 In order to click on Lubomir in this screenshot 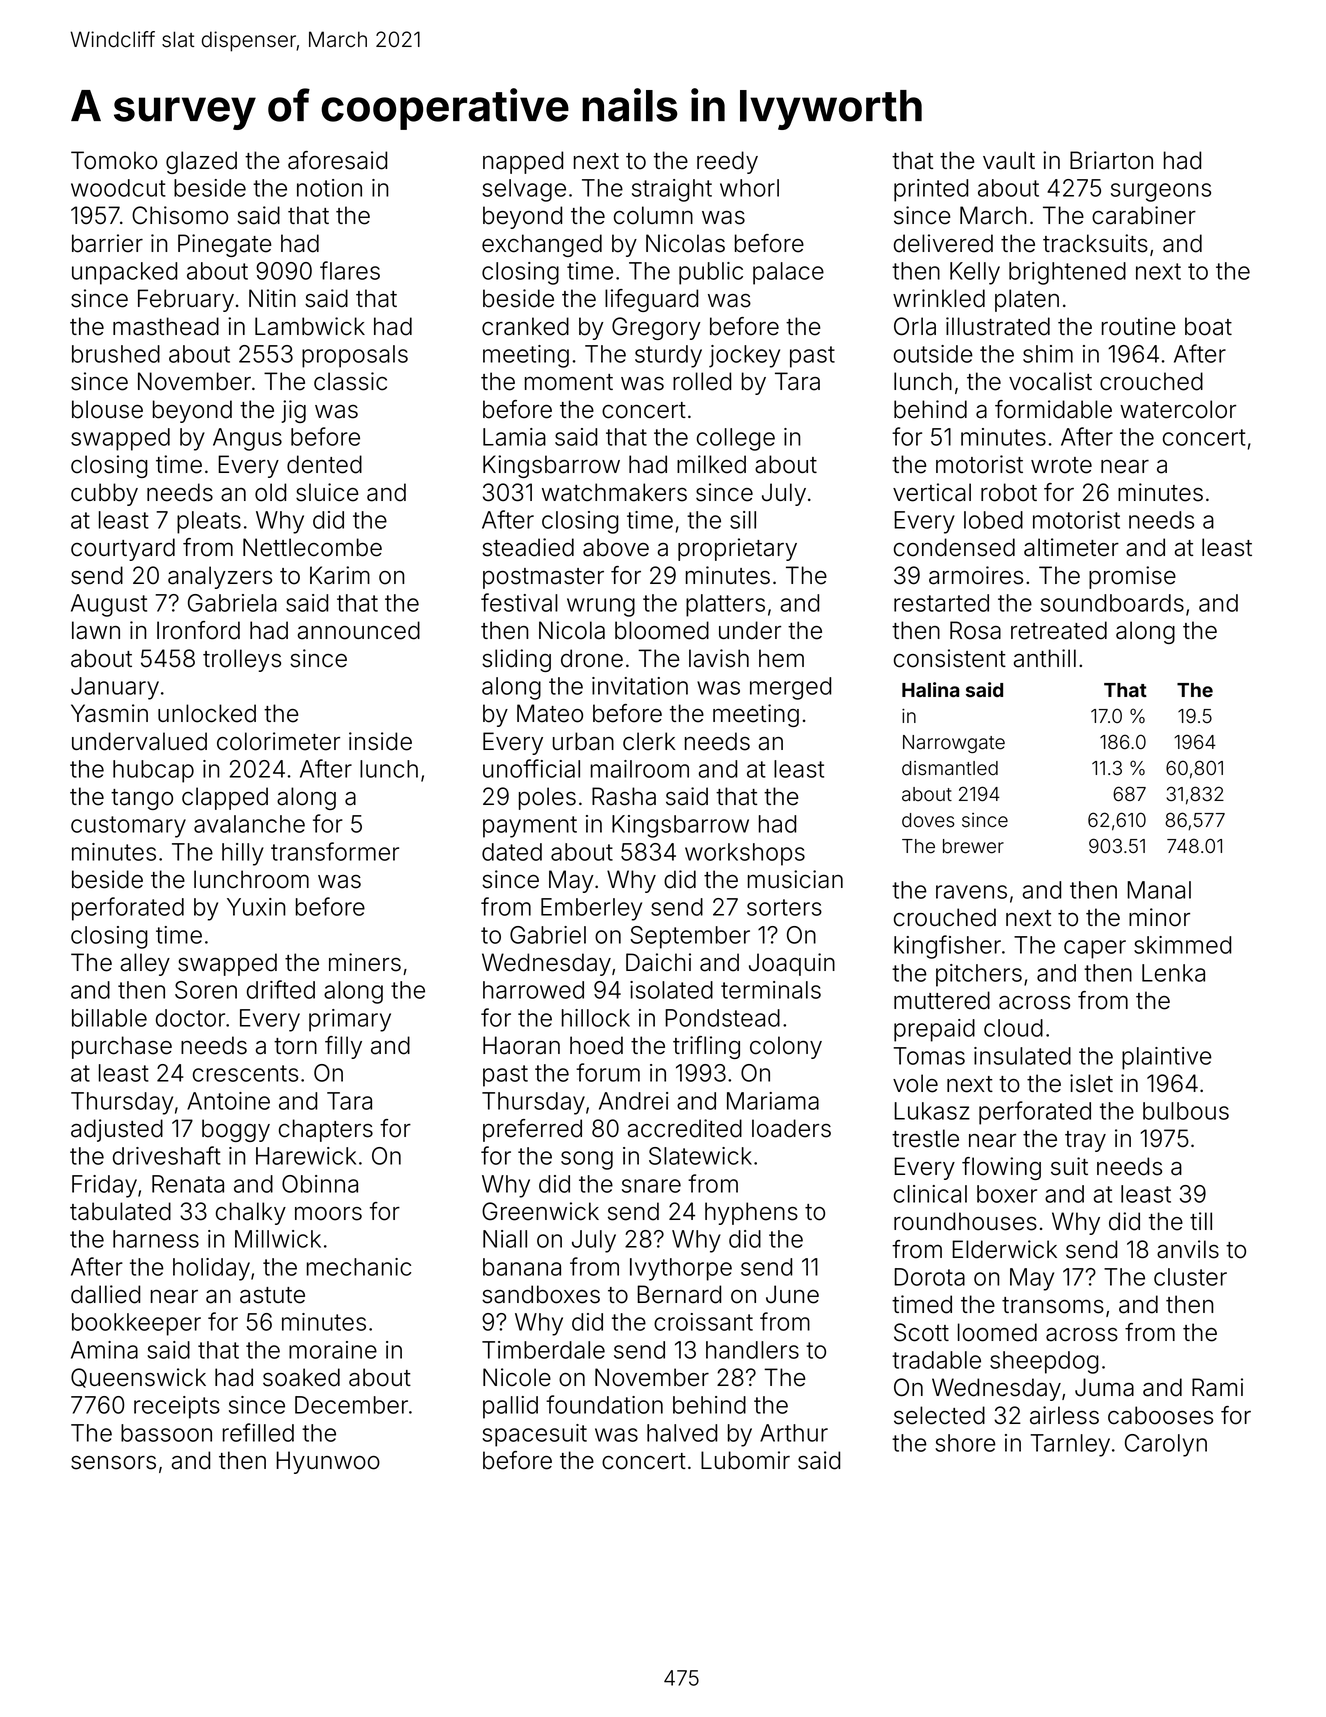, I will do `click(745, 1460)`.
